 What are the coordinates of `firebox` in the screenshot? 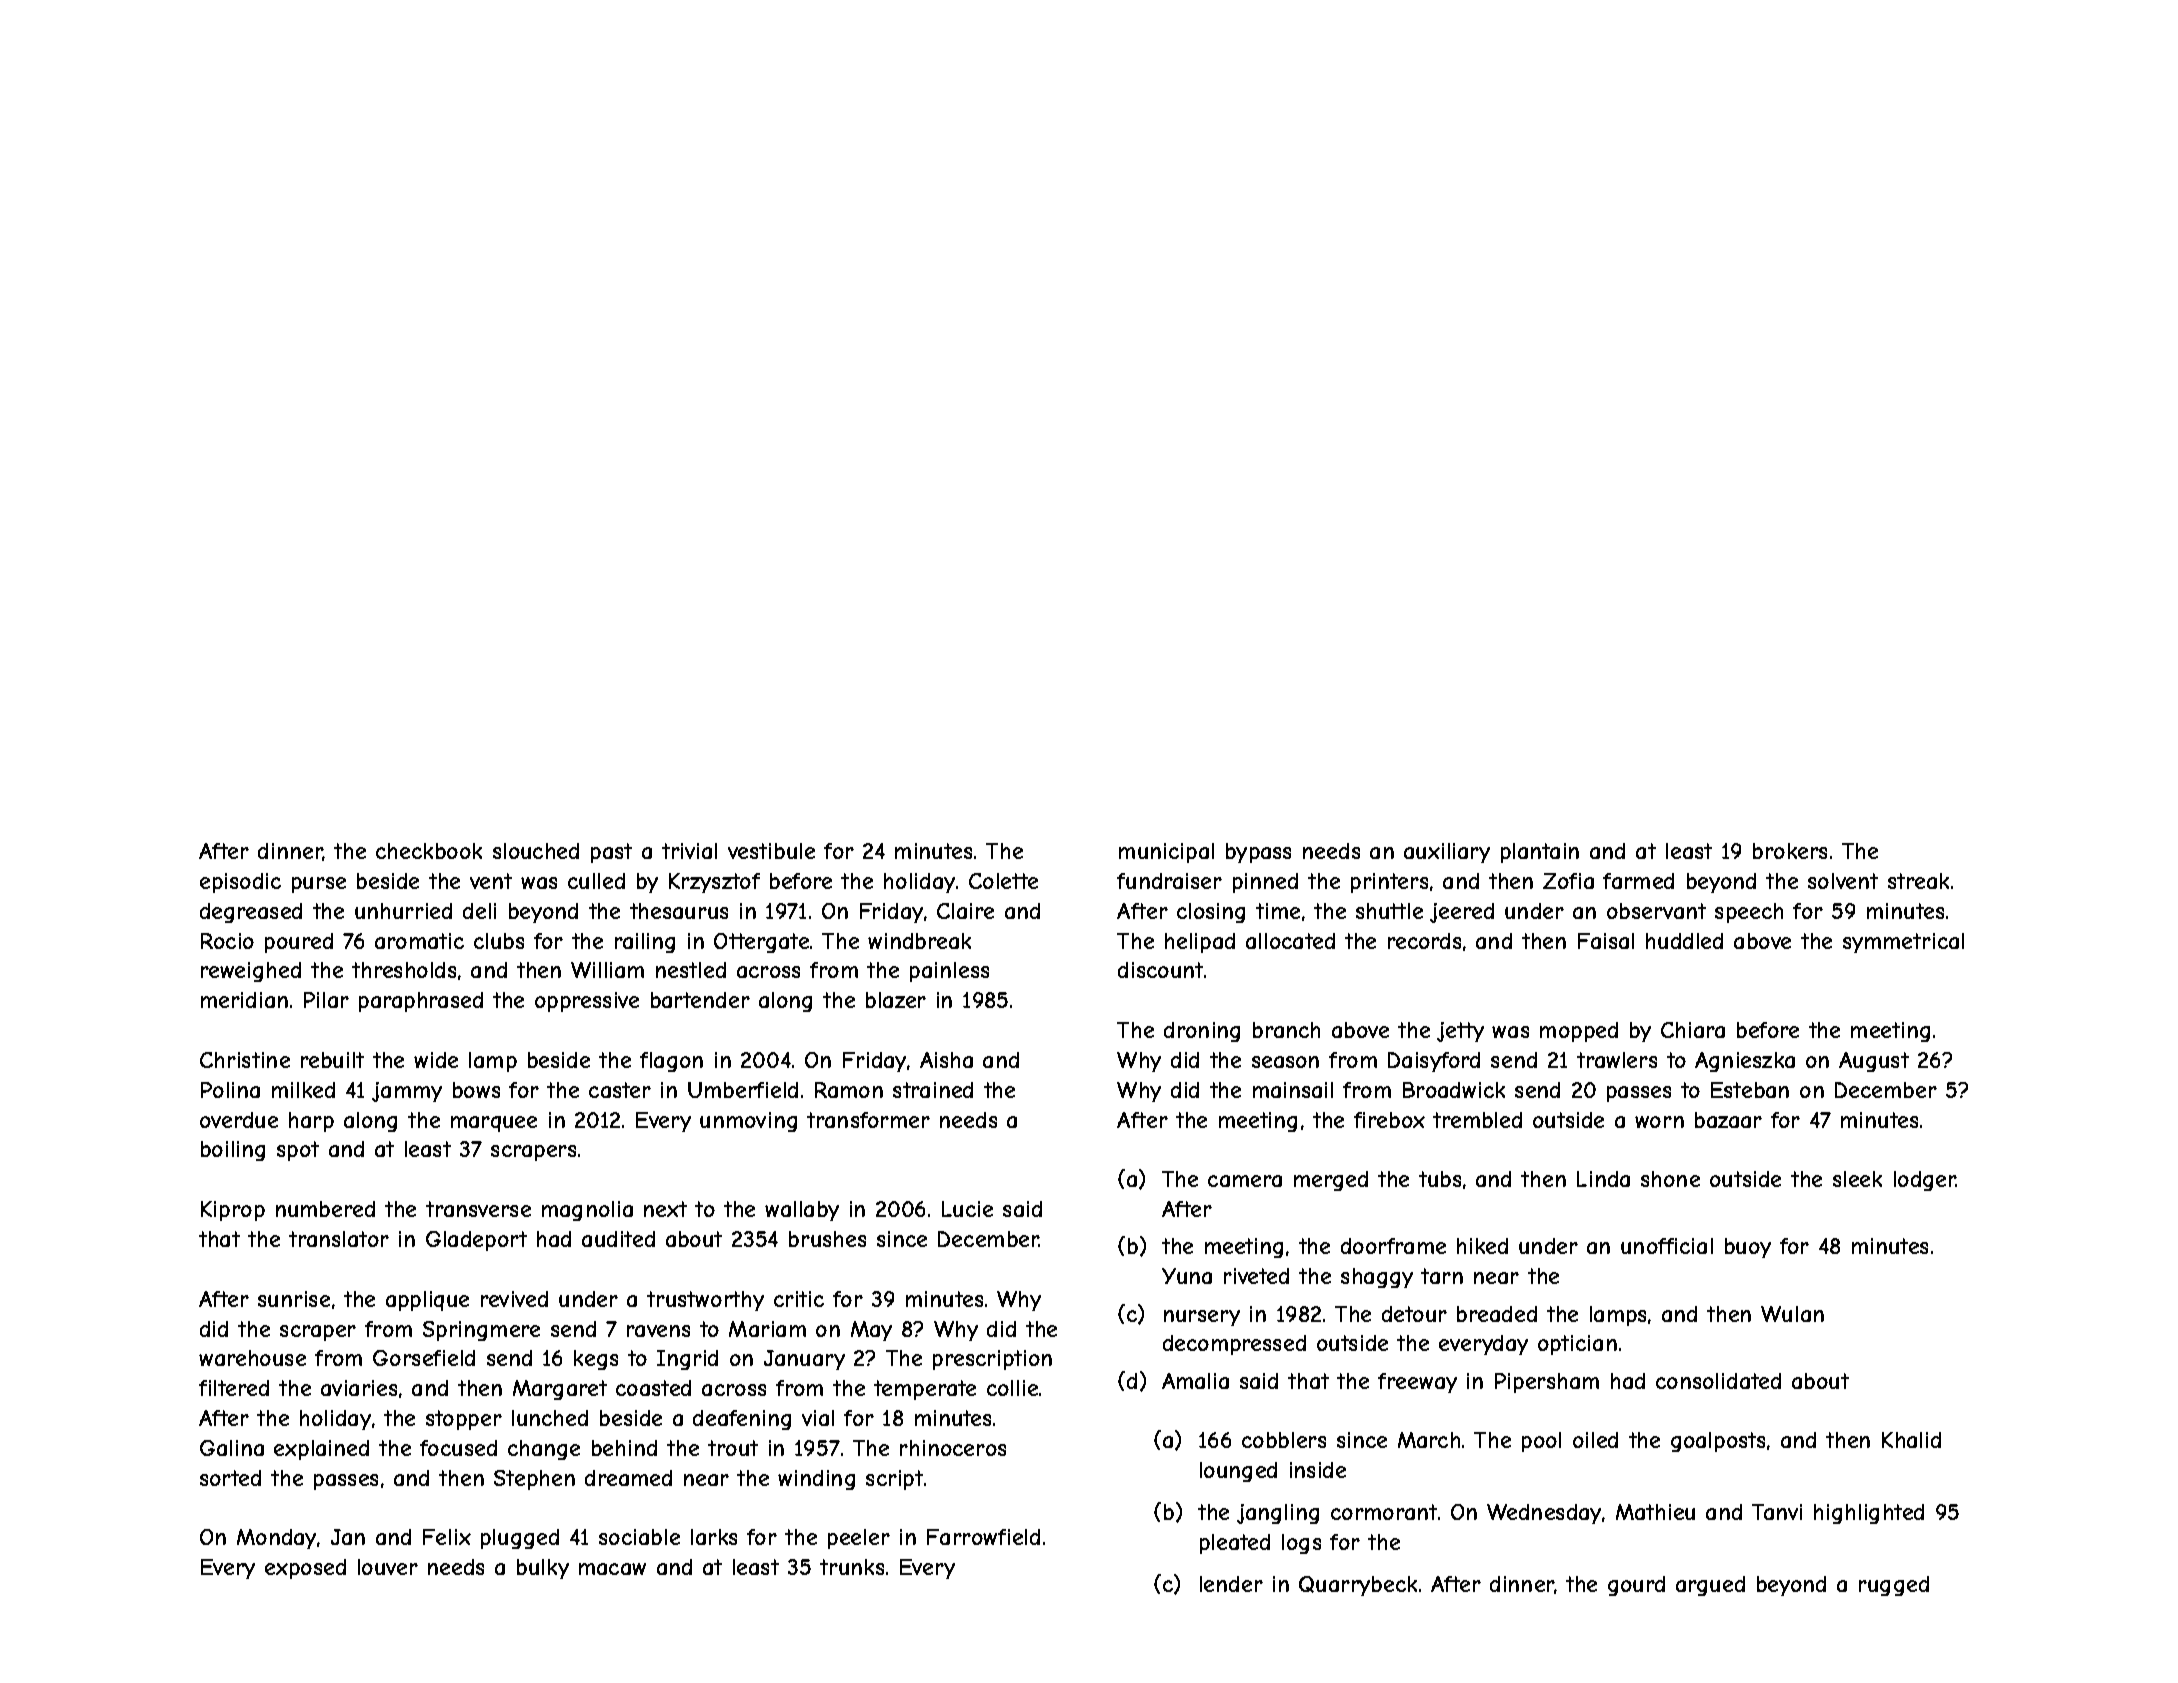 It's located at (1389, 1120).
